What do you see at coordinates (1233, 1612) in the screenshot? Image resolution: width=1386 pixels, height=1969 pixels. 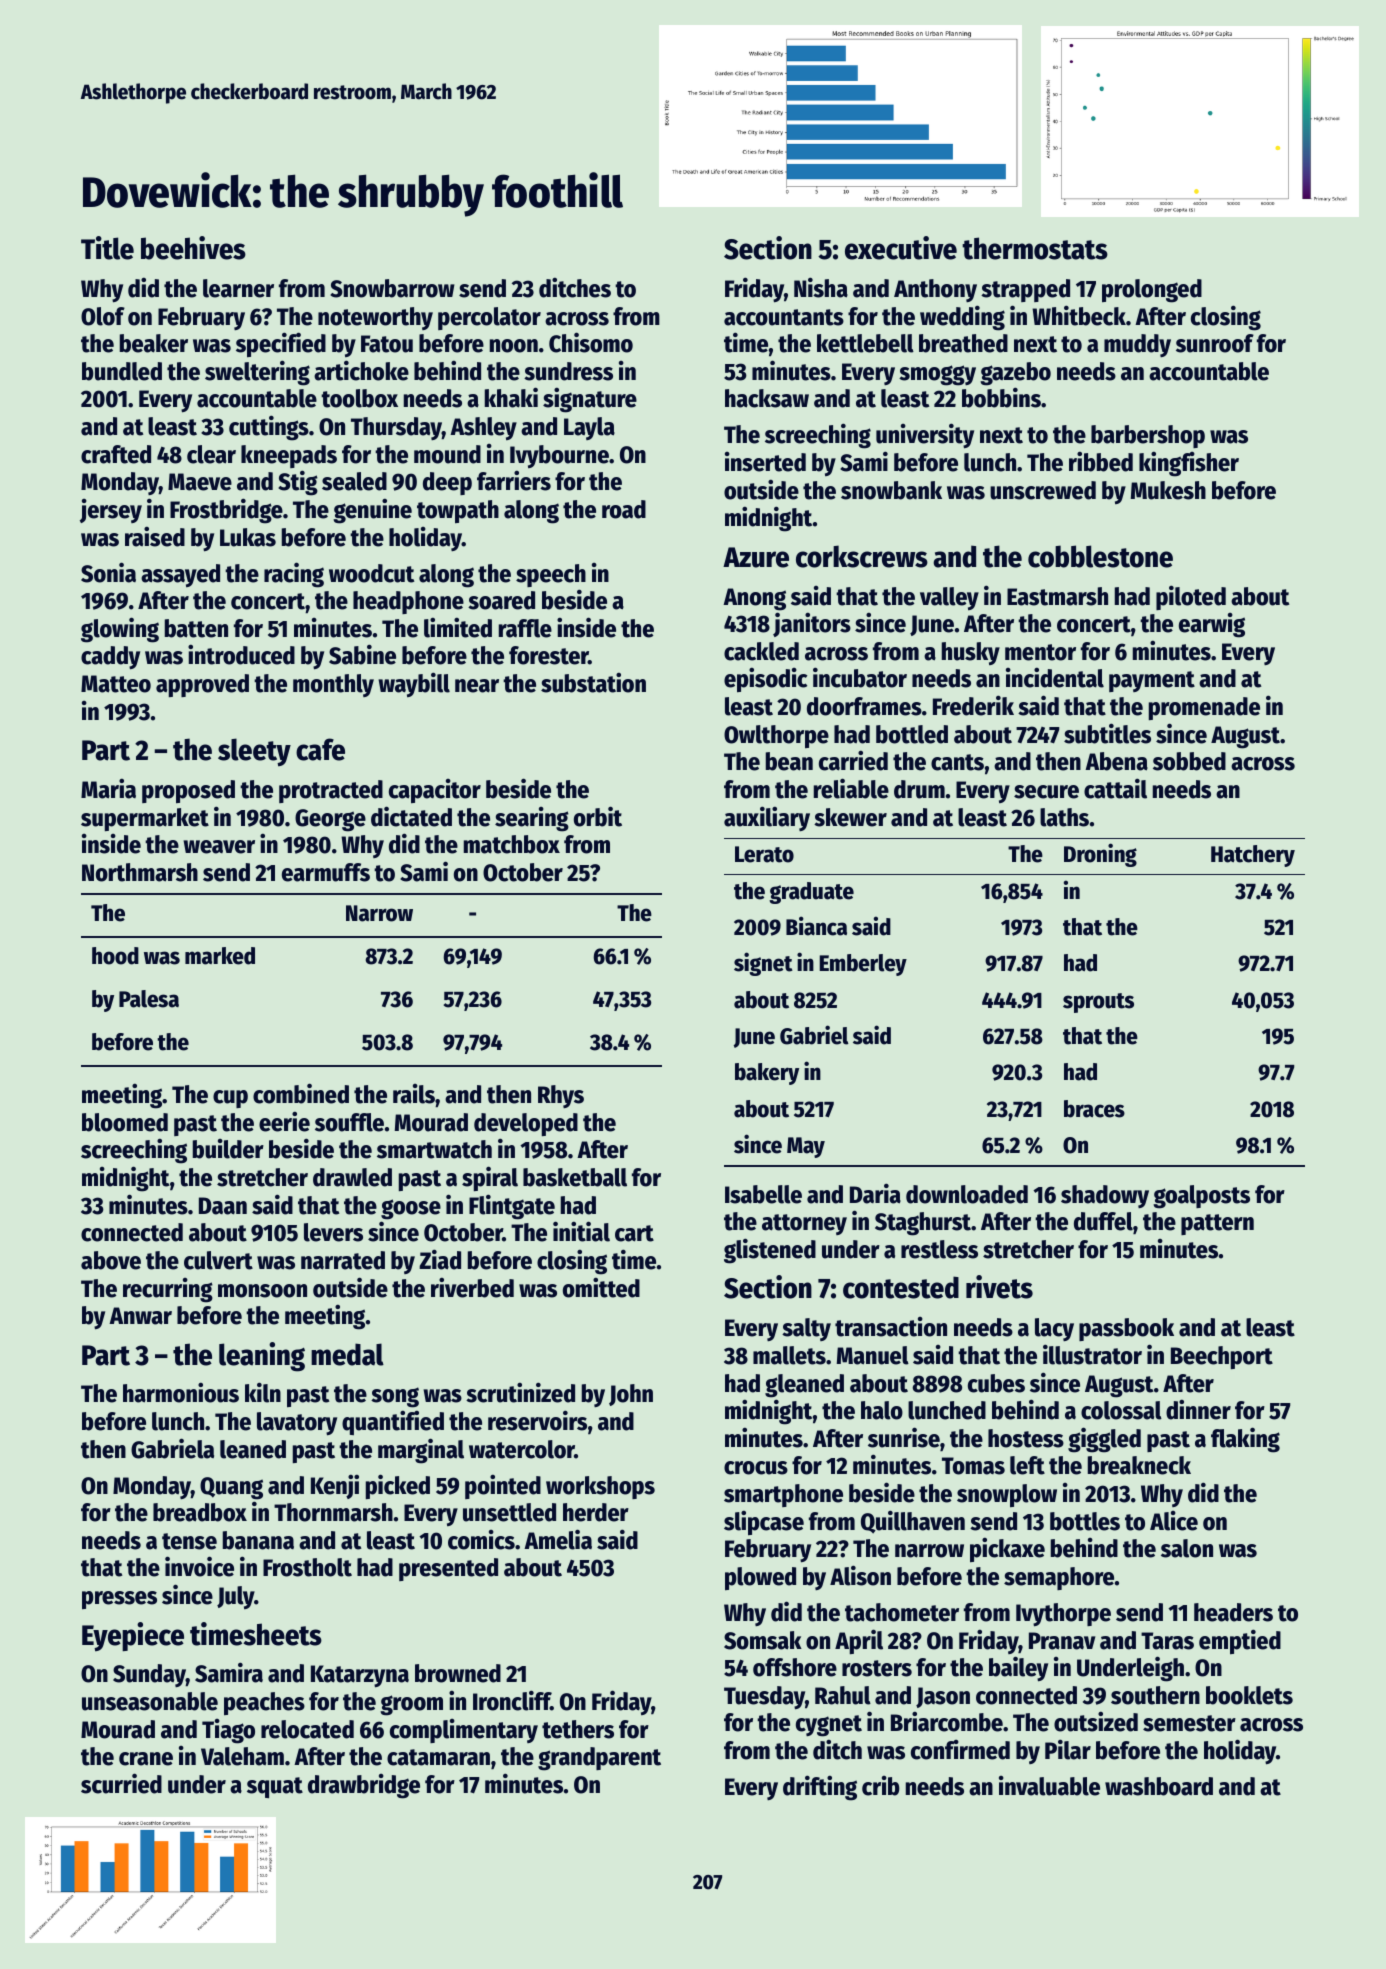 I see `headers` at bounding box center [1233, 1612].
